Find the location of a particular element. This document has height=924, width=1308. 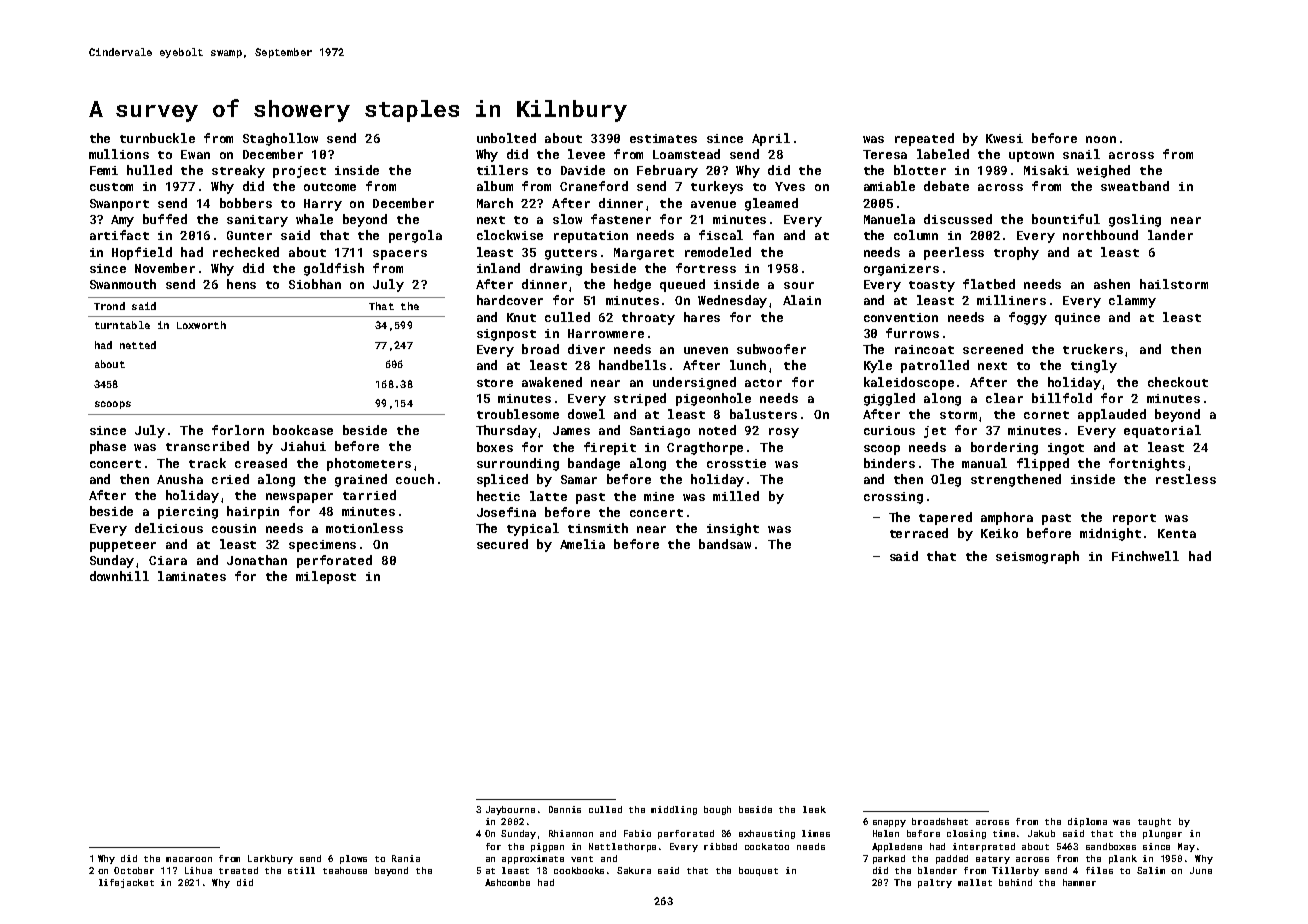

tingly is located at coordinates (1094, 366).
